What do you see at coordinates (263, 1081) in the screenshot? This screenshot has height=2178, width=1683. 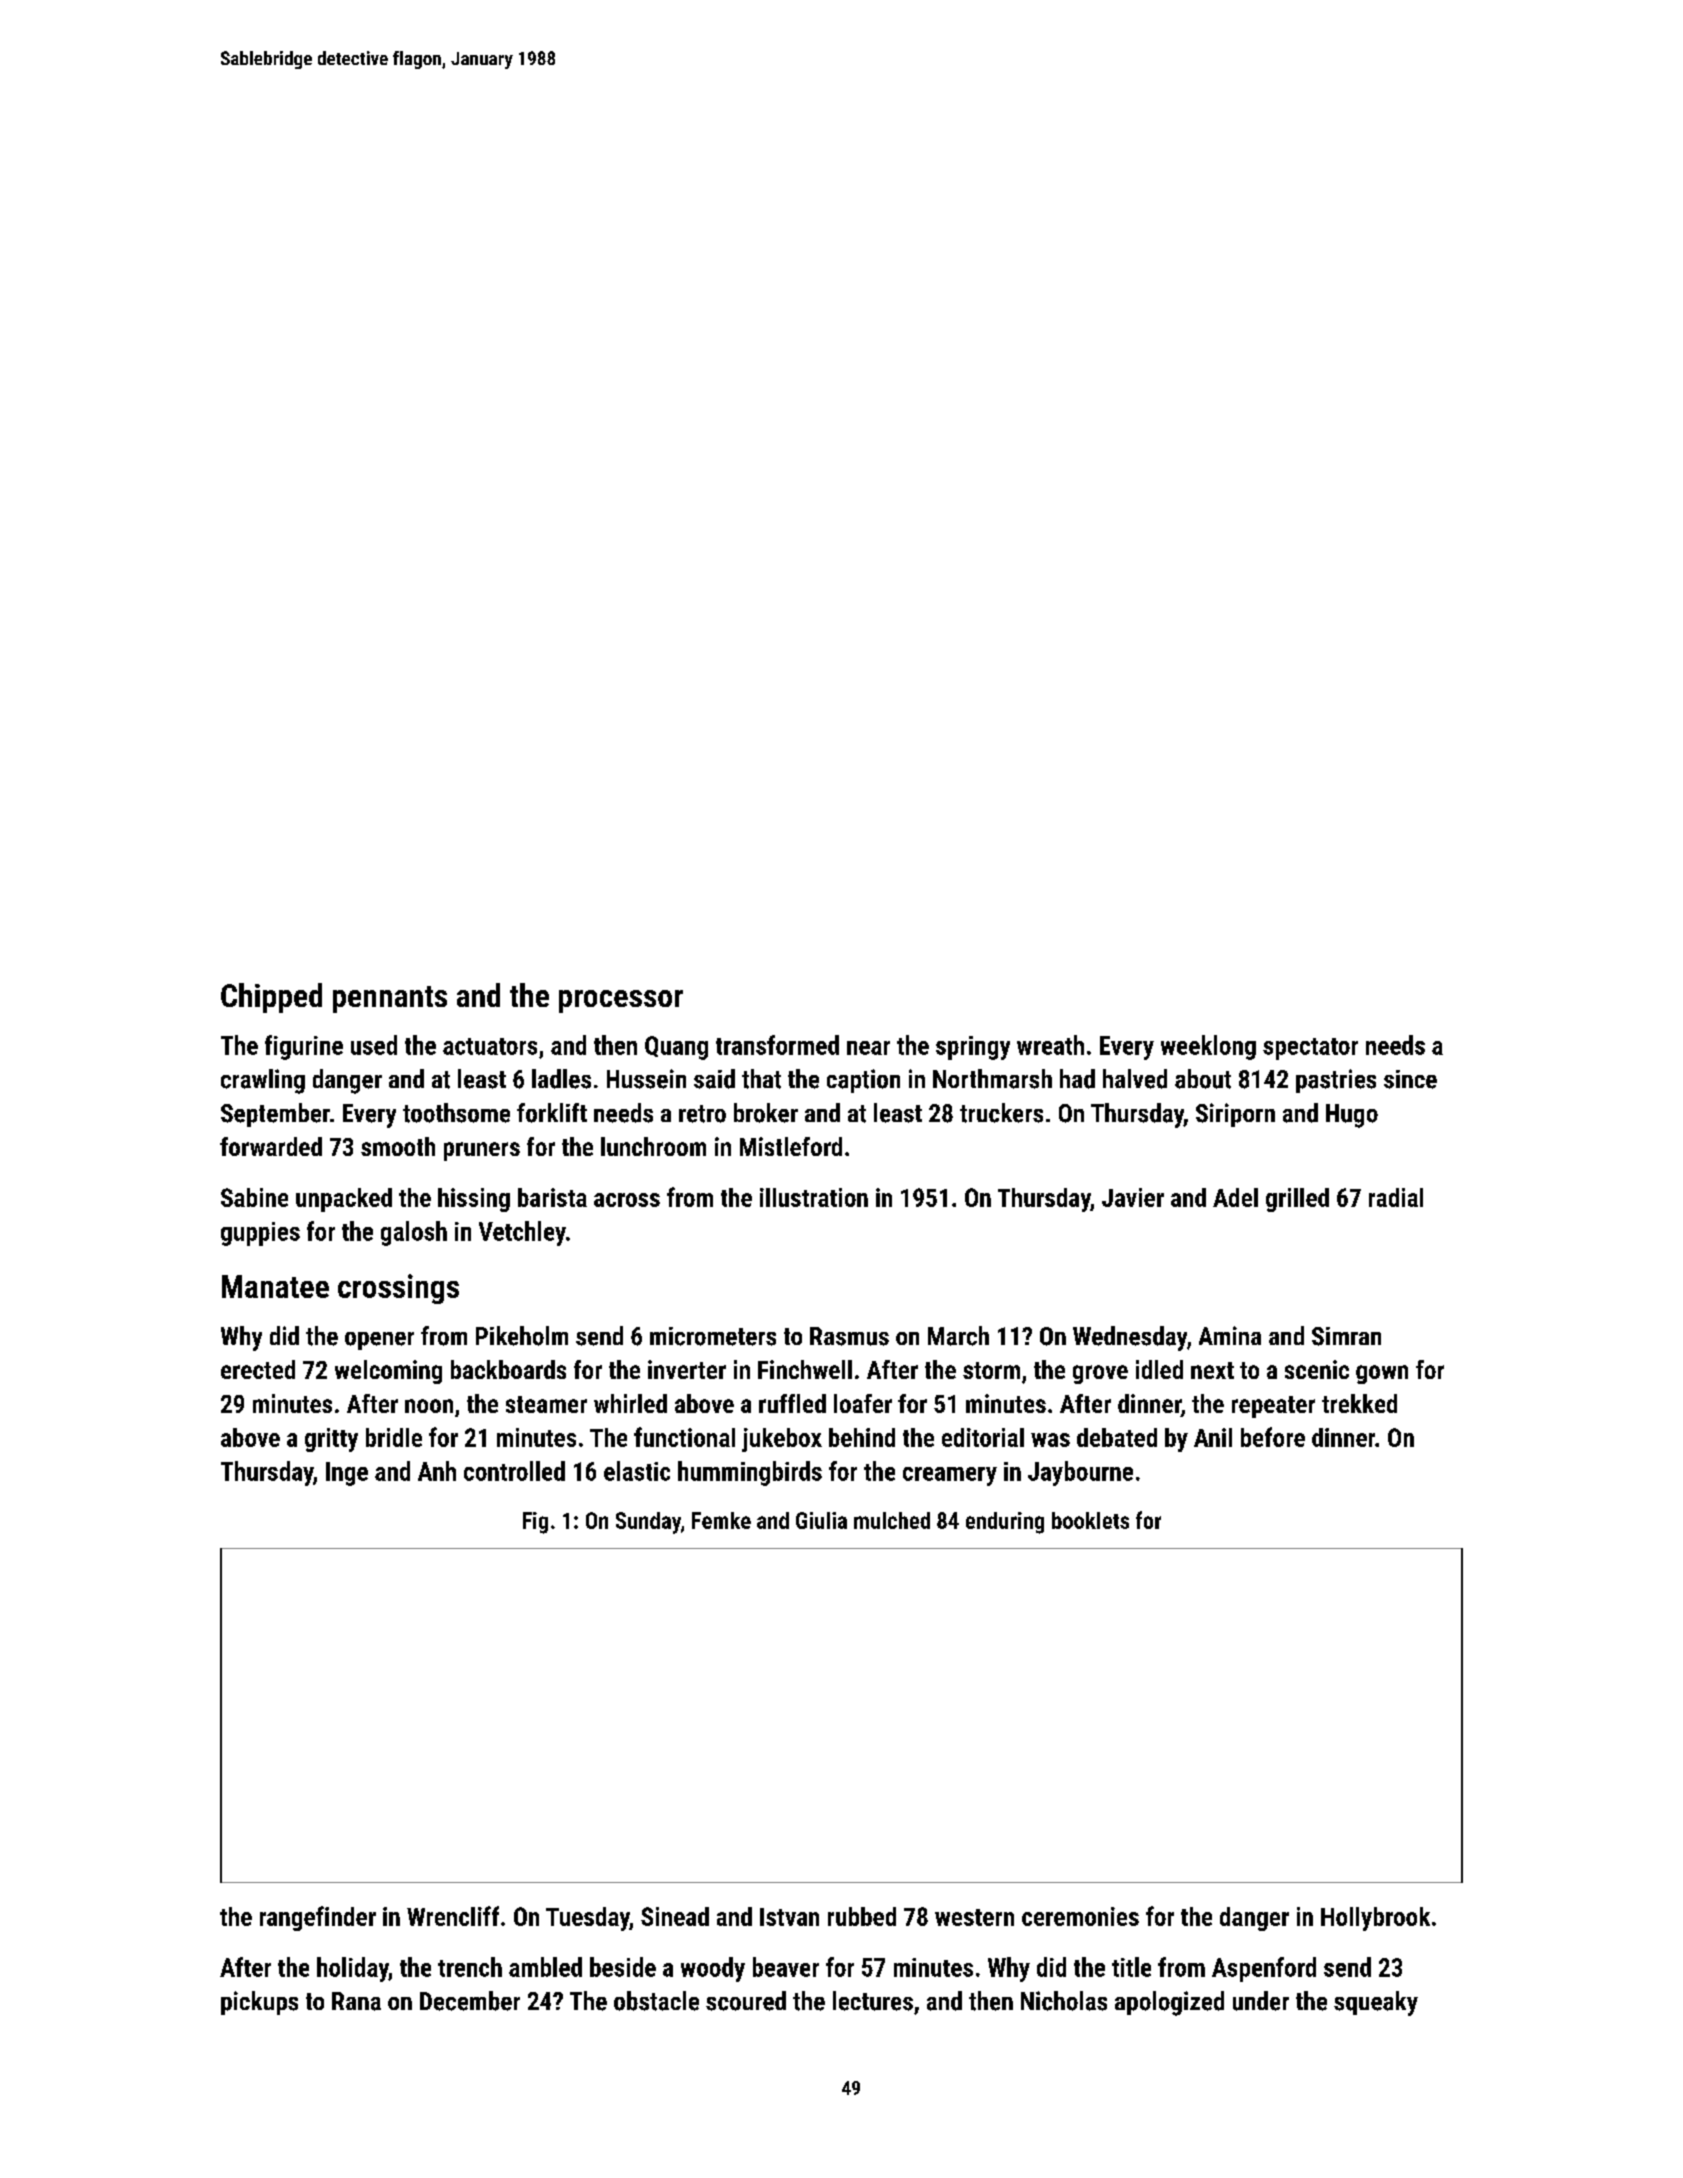 I see `crawling` at bounding box center [263, 1081].
